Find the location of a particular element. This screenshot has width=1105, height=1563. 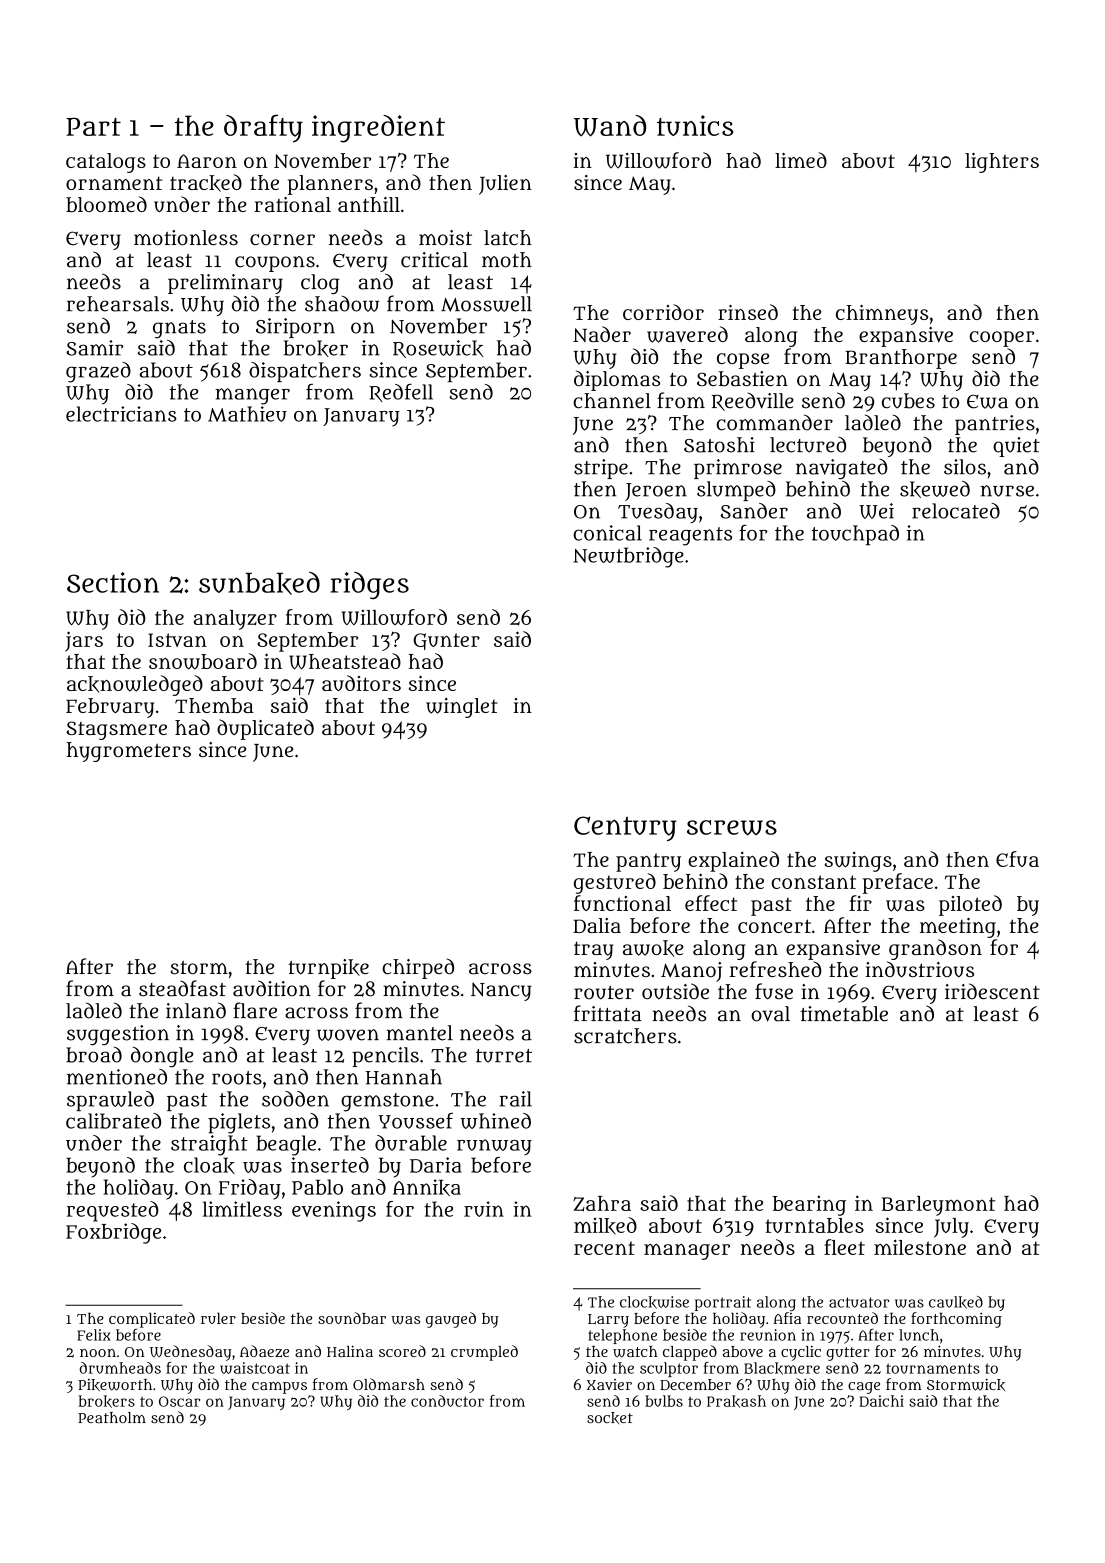

tunics is located at coordinates (695, 125).
